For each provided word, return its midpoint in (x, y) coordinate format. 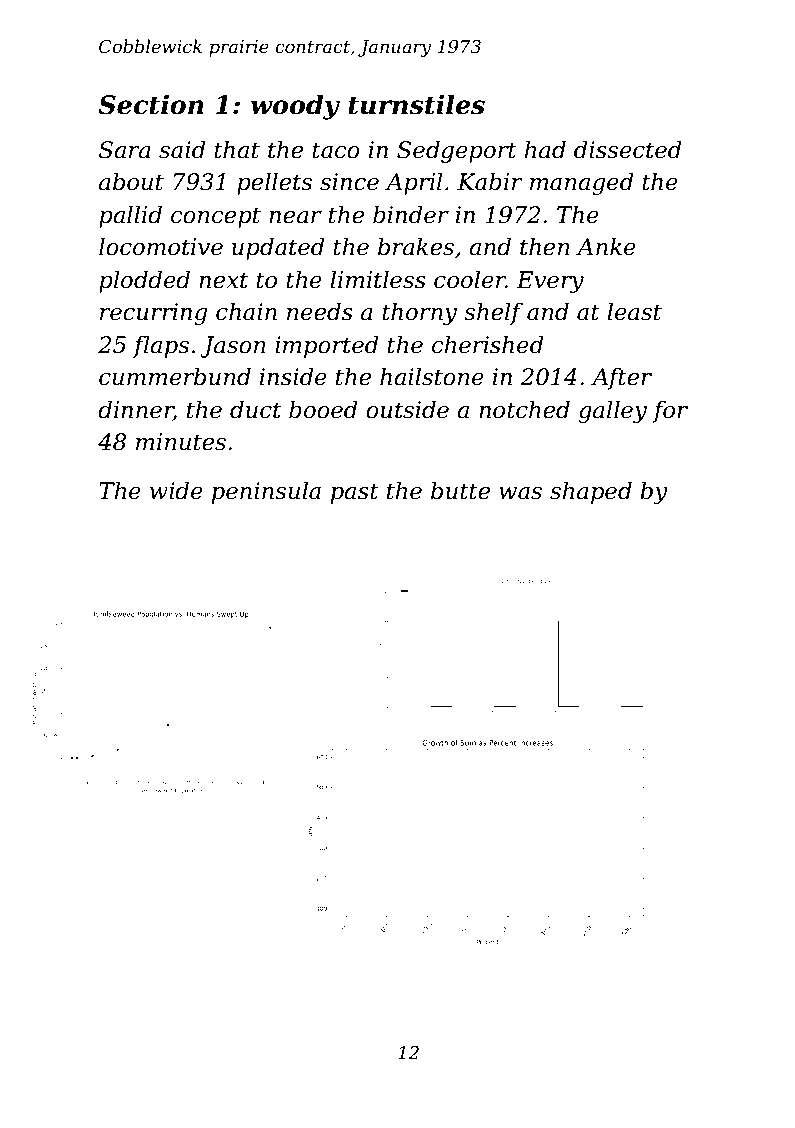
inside (293, 376)
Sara (125, 150)
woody (295, 107)
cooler (470, 279)
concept (216, 217)
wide (176, 490)
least (634, 311)
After (621, 378)
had (545, 149)
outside (407, 409)
